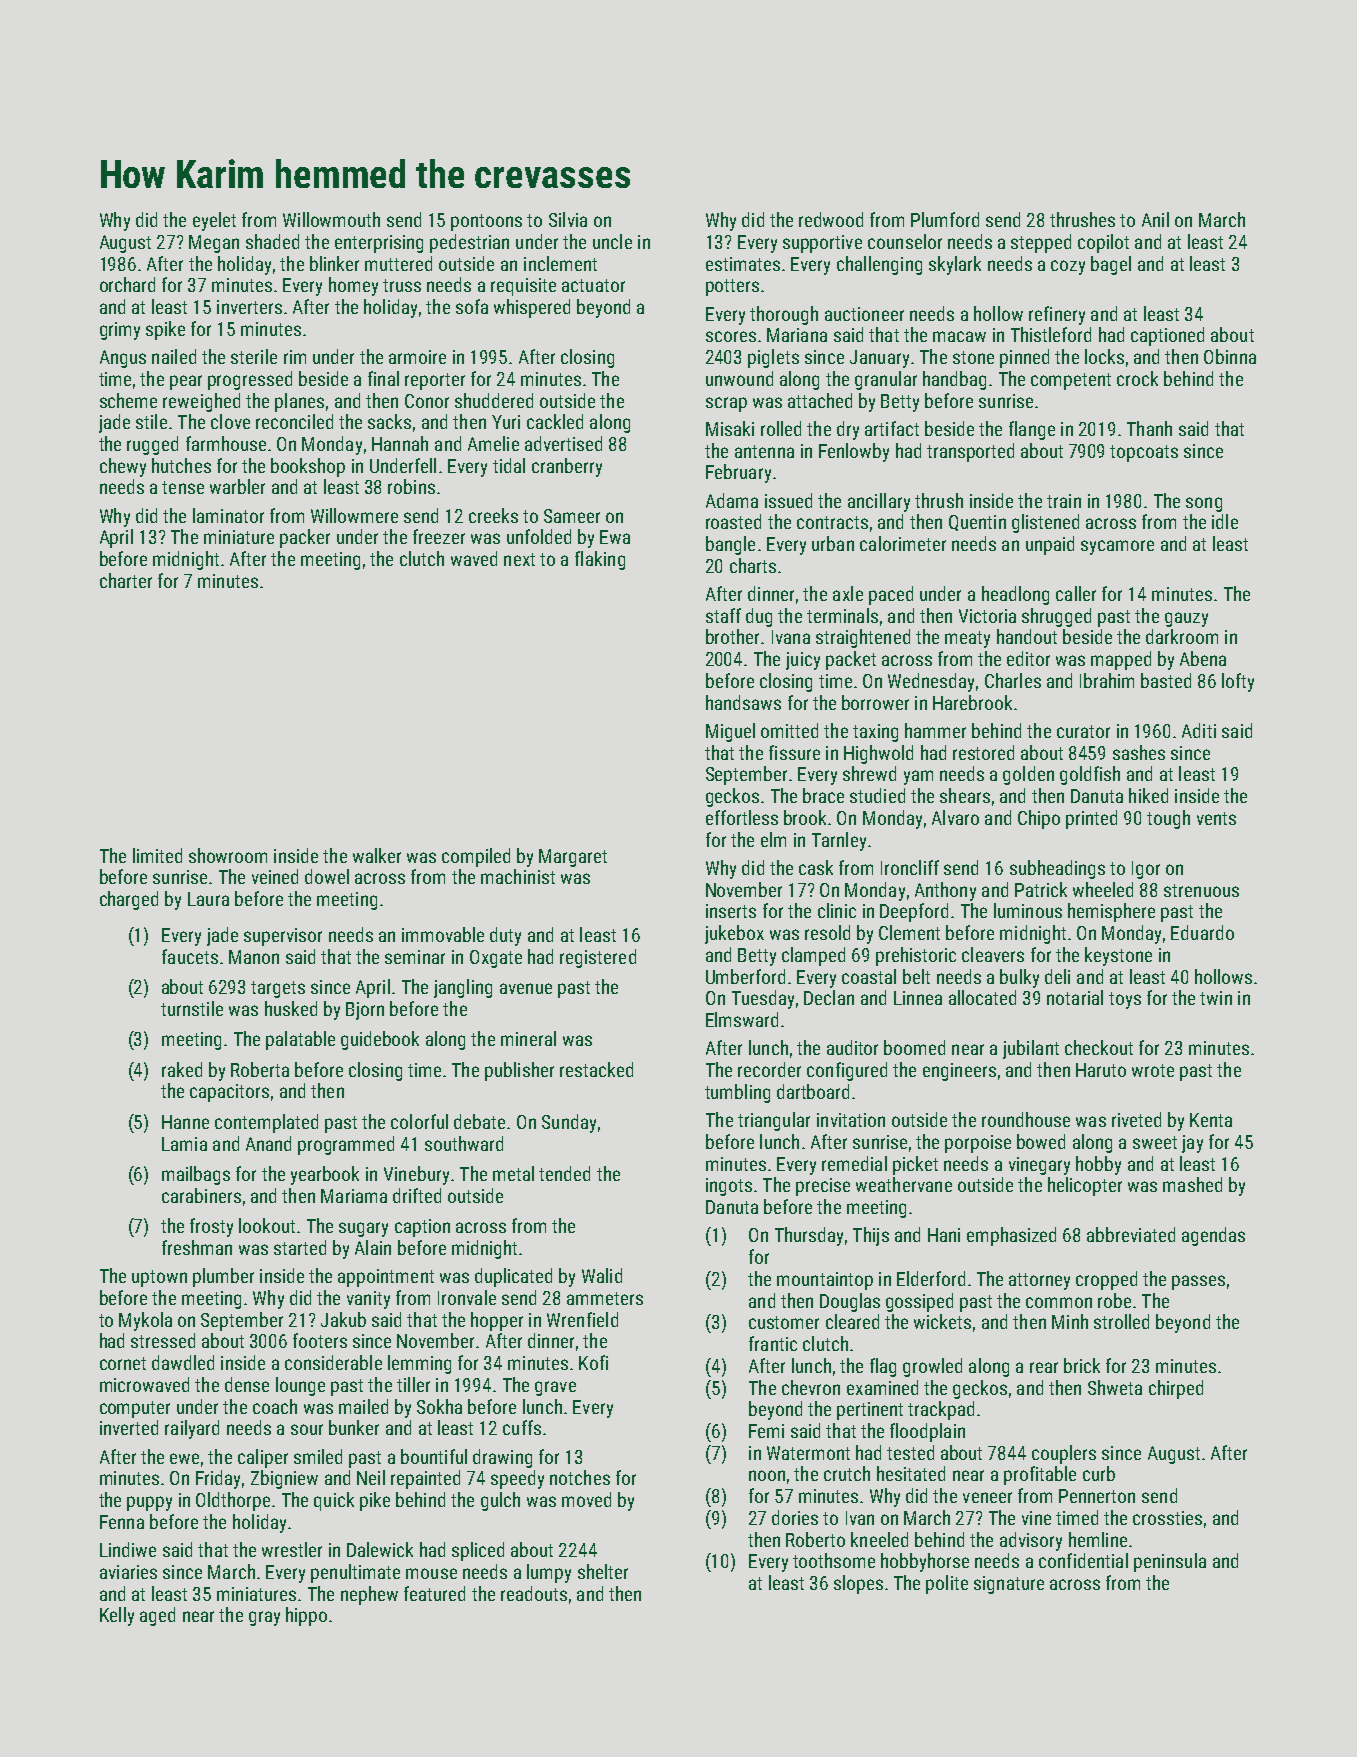  What do you see at coordinates (730, 545) in the image?
I see `bangle` at bounding box center [730, 545].
